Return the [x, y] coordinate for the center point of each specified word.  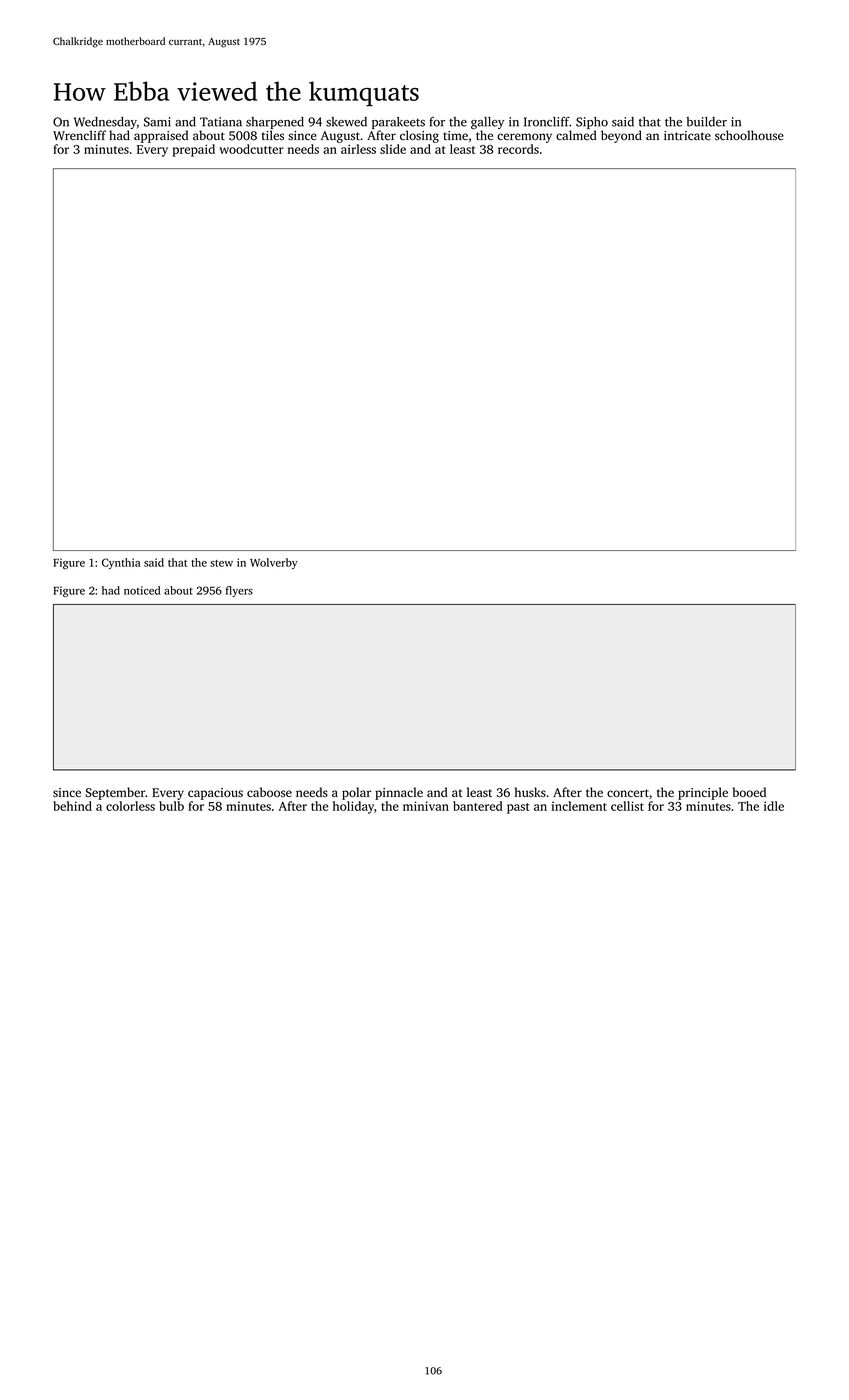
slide [393, 149]
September [115, 793]
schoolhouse [749, 135]
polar [356, 793]
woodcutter [251, 149]
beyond [621, 136]
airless [358, 149]
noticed [142, 590]
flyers [239, 591]
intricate [687, 135]
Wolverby [274, 563]
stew [221, 563]
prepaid [193, 150]
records [518, 149]
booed [749, 792]
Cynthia [121, 563]
